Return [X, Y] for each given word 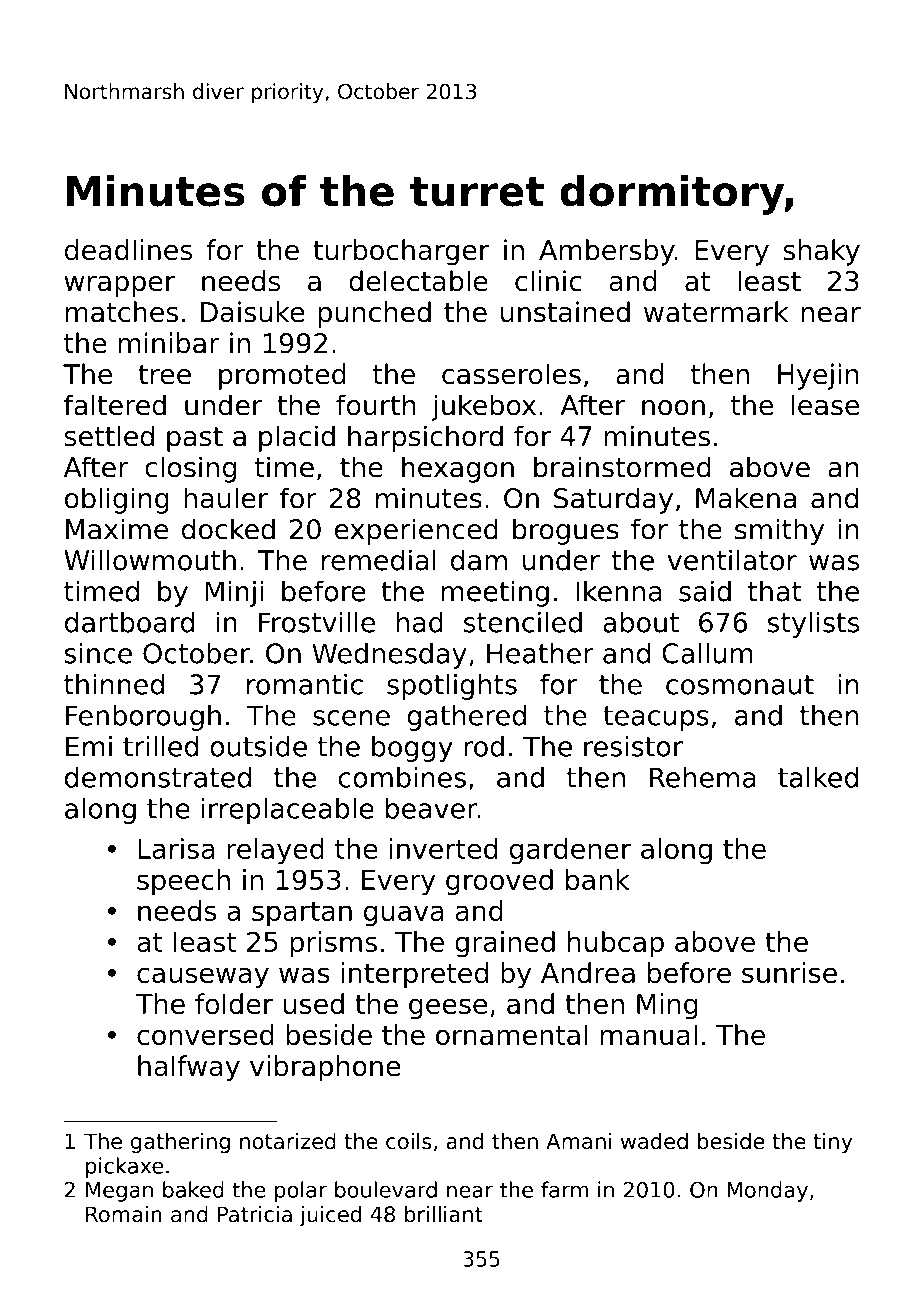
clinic [548, 281]
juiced [330, 1216]
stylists [813, 624]
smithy [779, 531]
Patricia [255, 1214]
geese [448, 1009]
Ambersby [607, 252]
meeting [495, 593]
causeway [203, 978]
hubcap [616, 944]
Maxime [117, 529]
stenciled [523, 622]
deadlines [128, 250]
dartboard [129, 622]
